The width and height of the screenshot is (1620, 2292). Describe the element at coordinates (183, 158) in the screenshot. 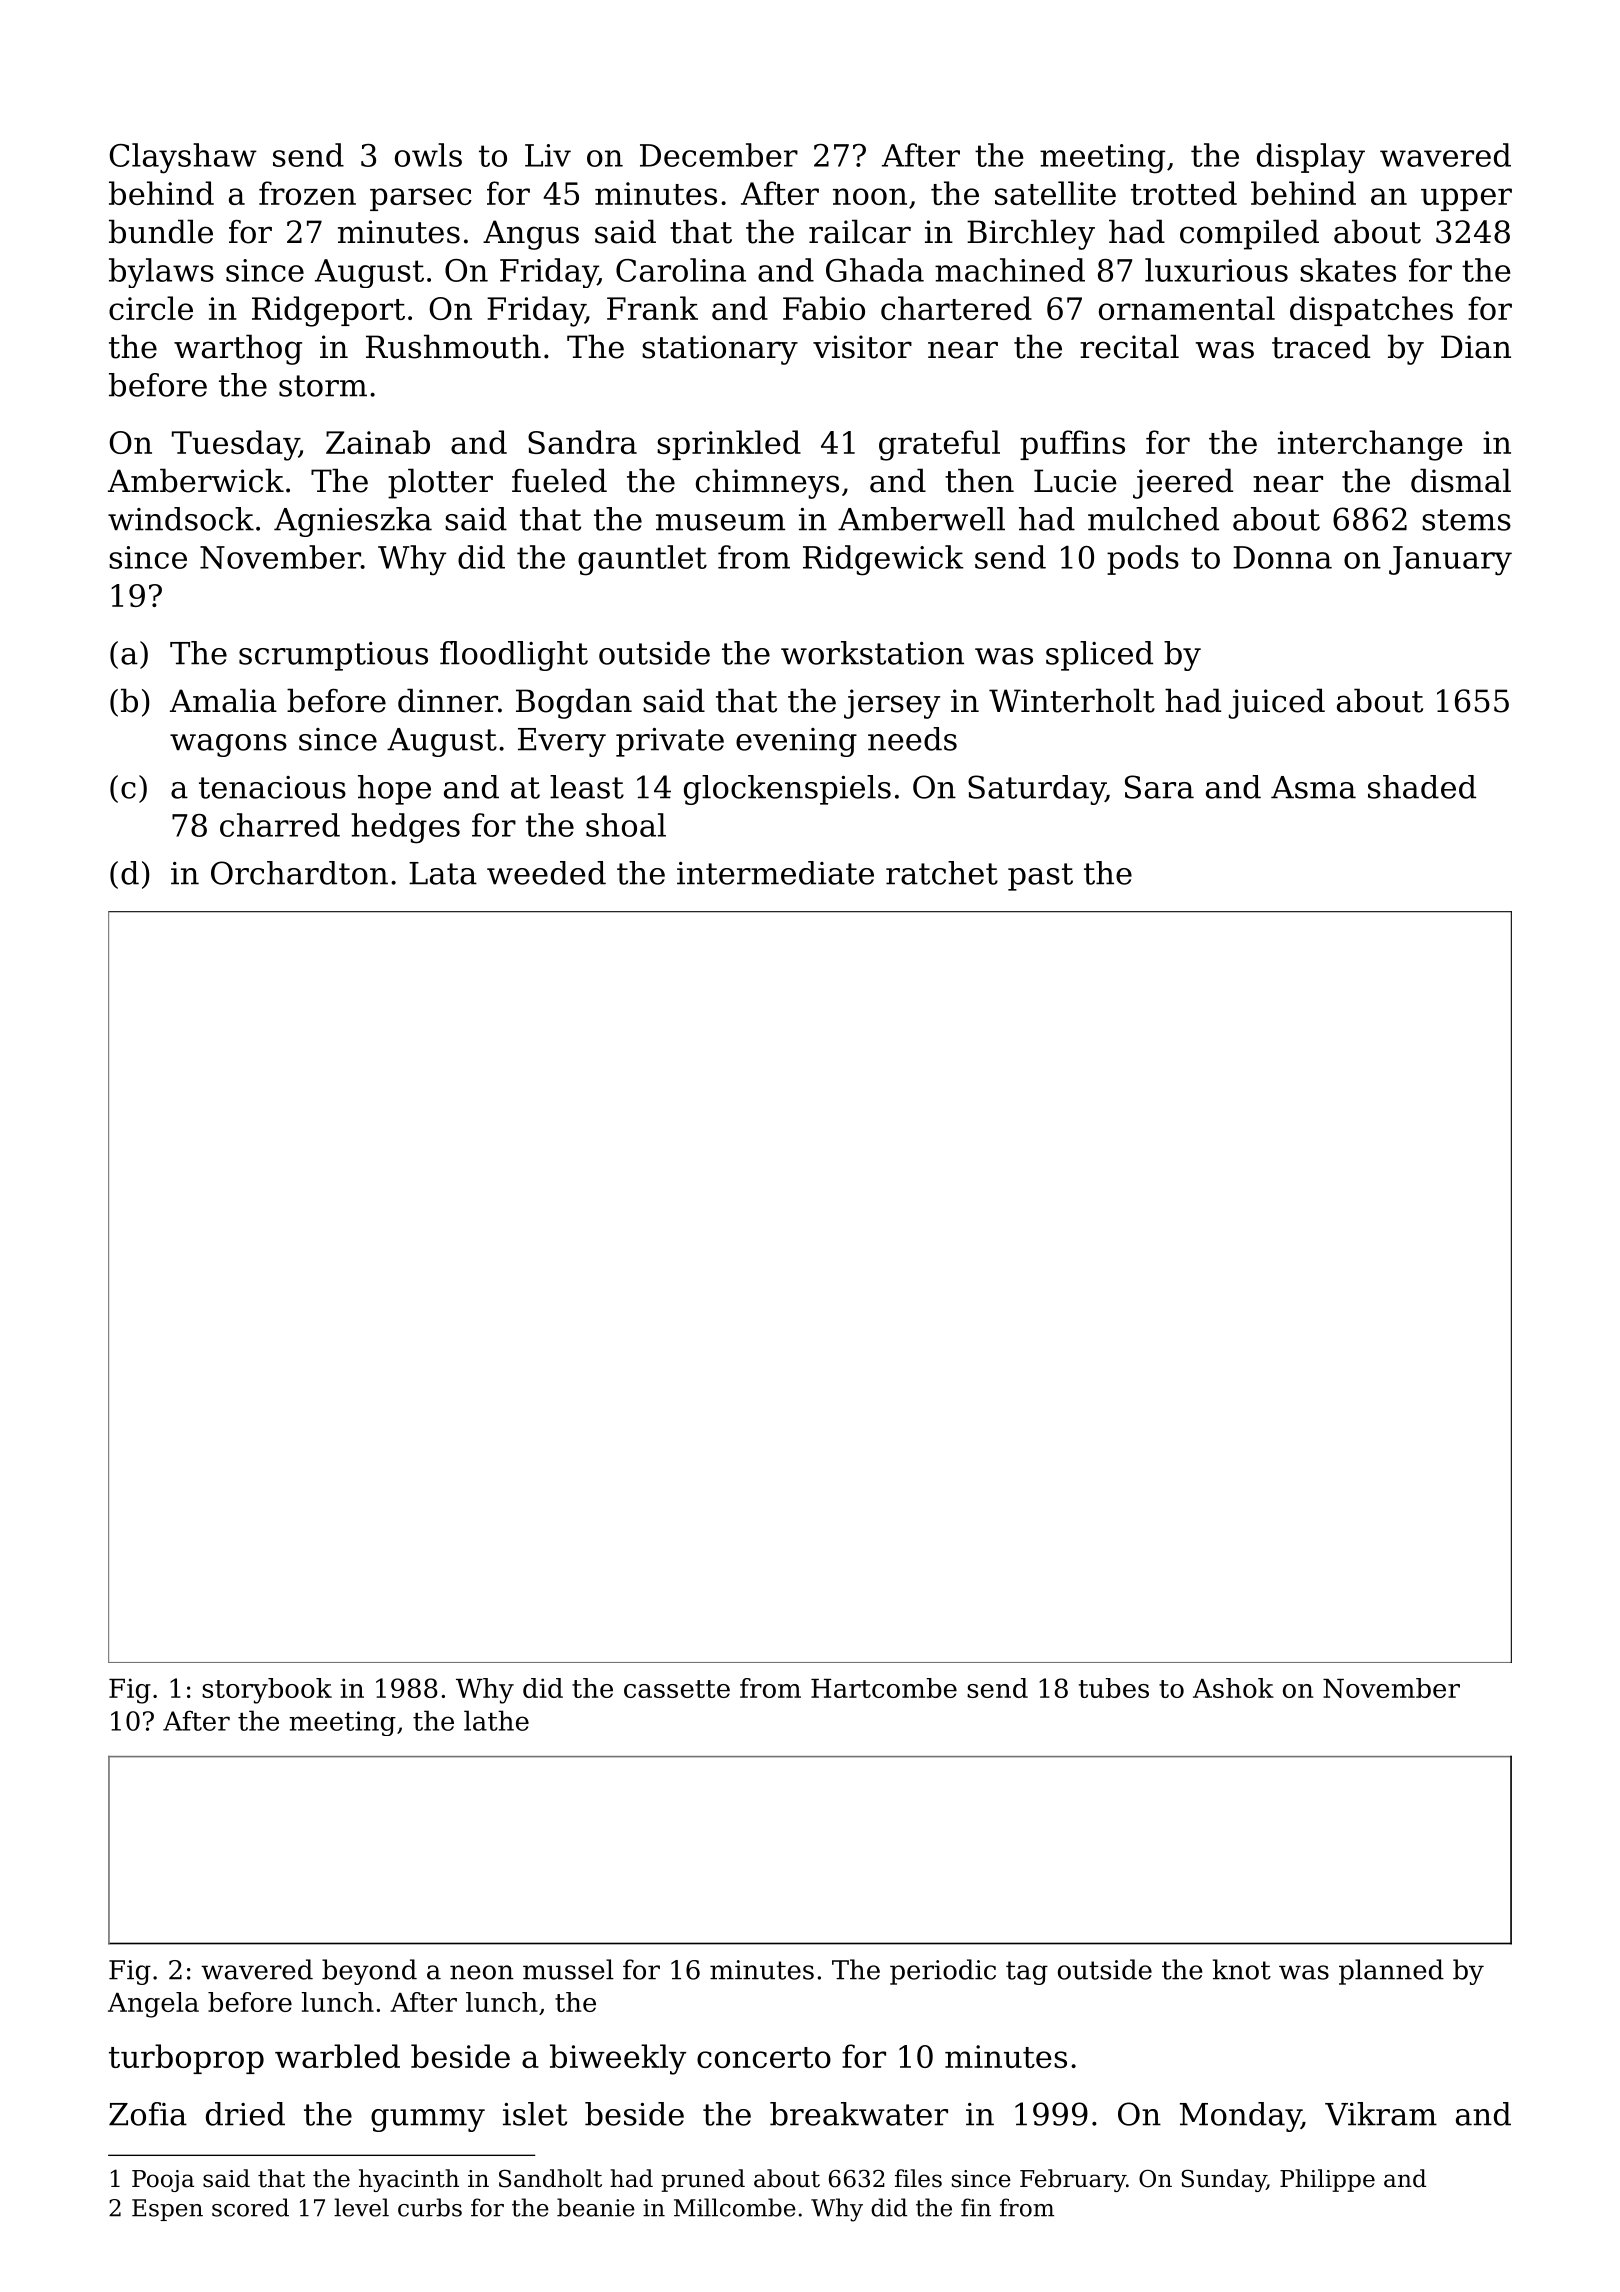

I see `Clayshaw` at that location.
